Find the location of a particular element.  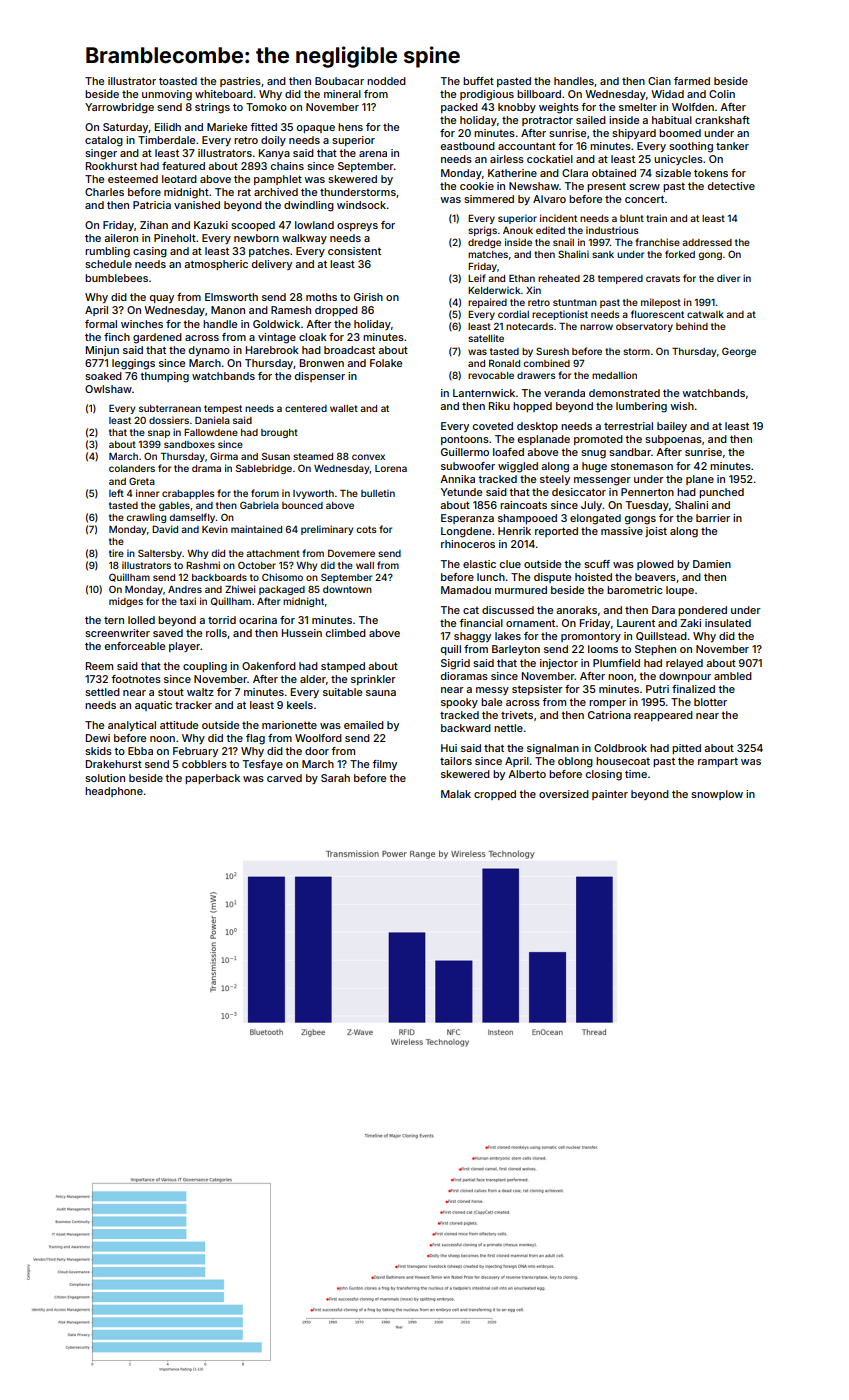

Dewi is located at coordinates (98, 738).
